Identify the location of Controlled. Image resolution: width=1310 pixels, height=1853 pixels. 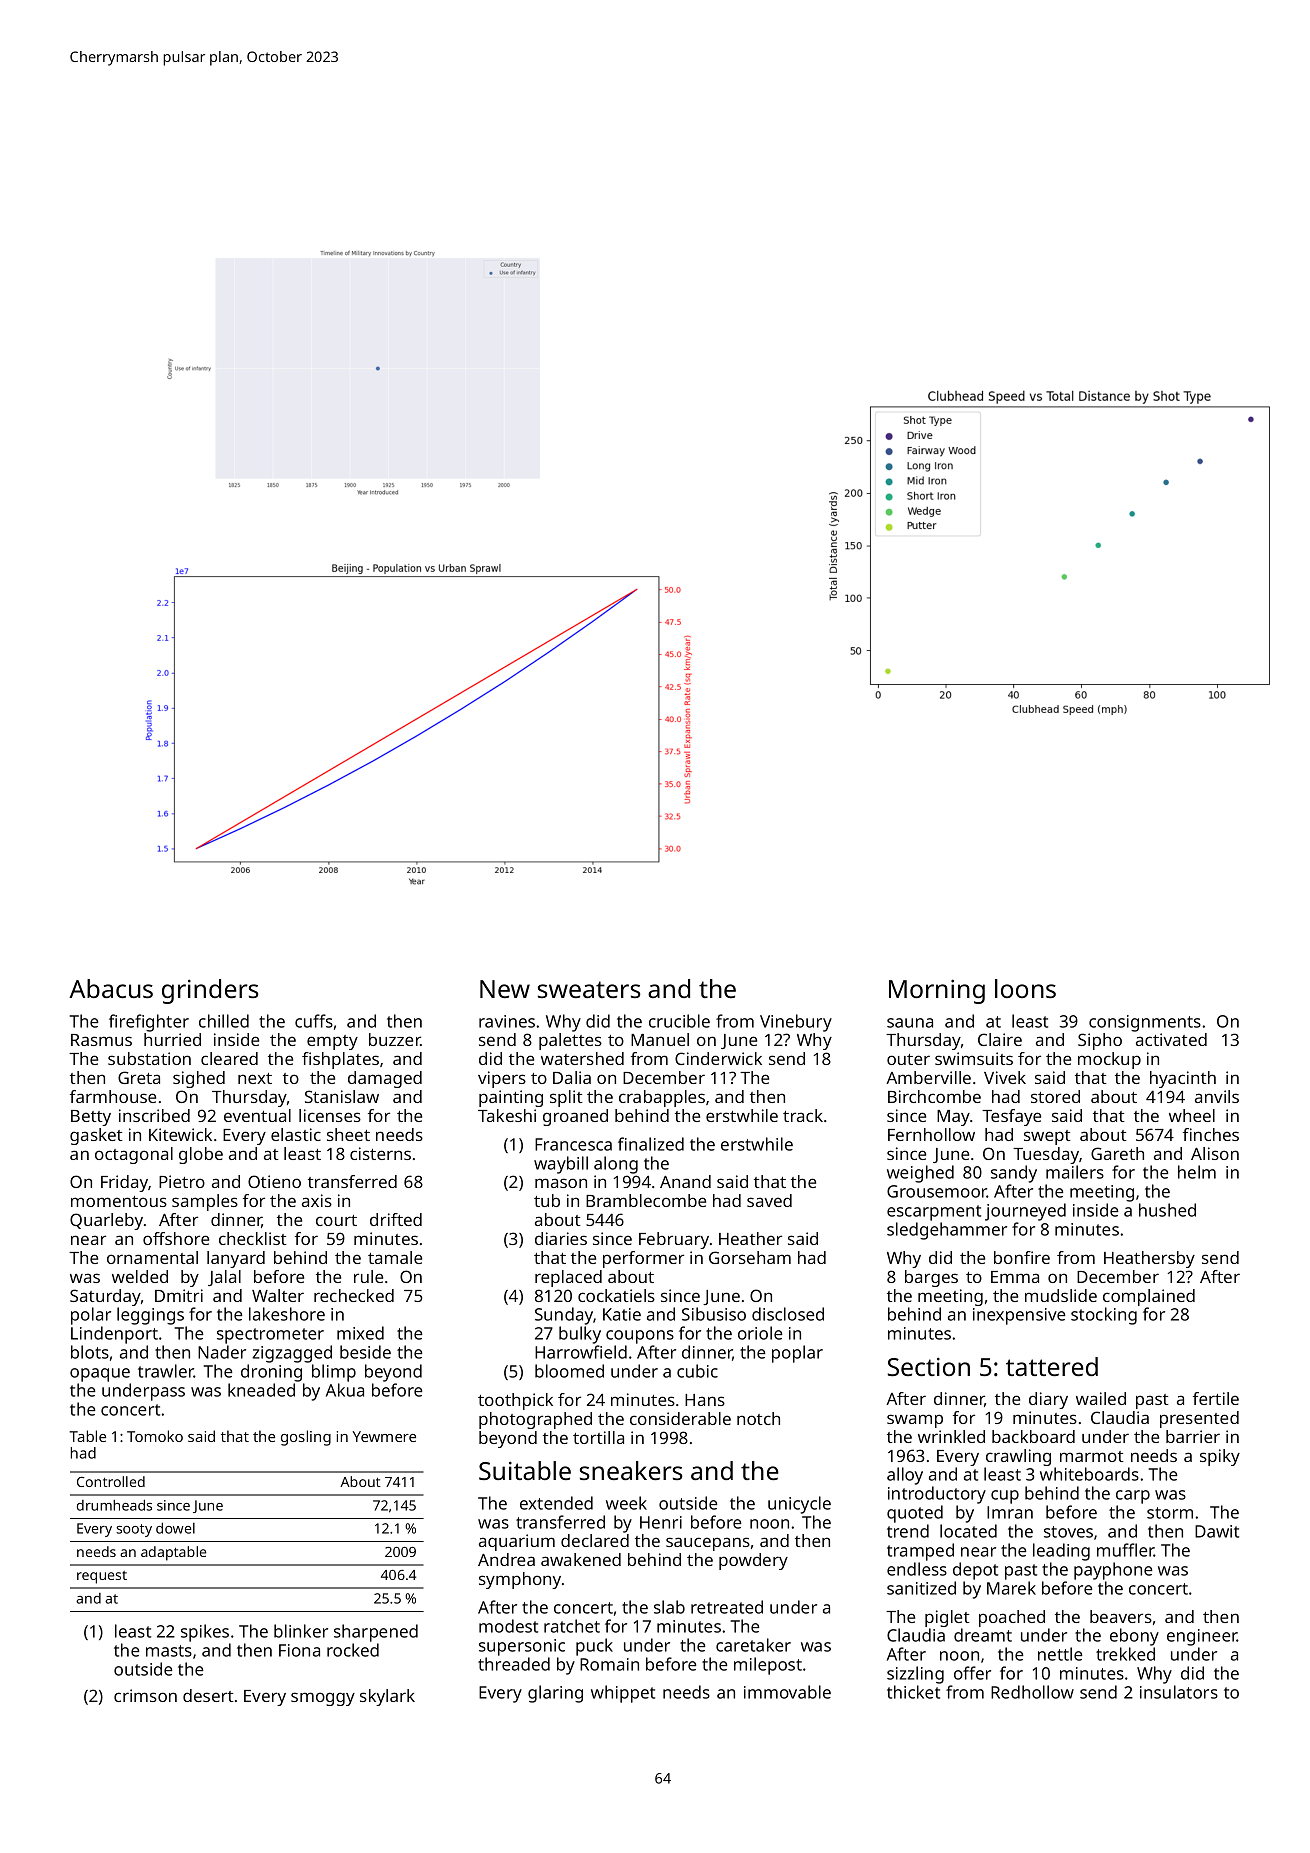
(111, 1481).
